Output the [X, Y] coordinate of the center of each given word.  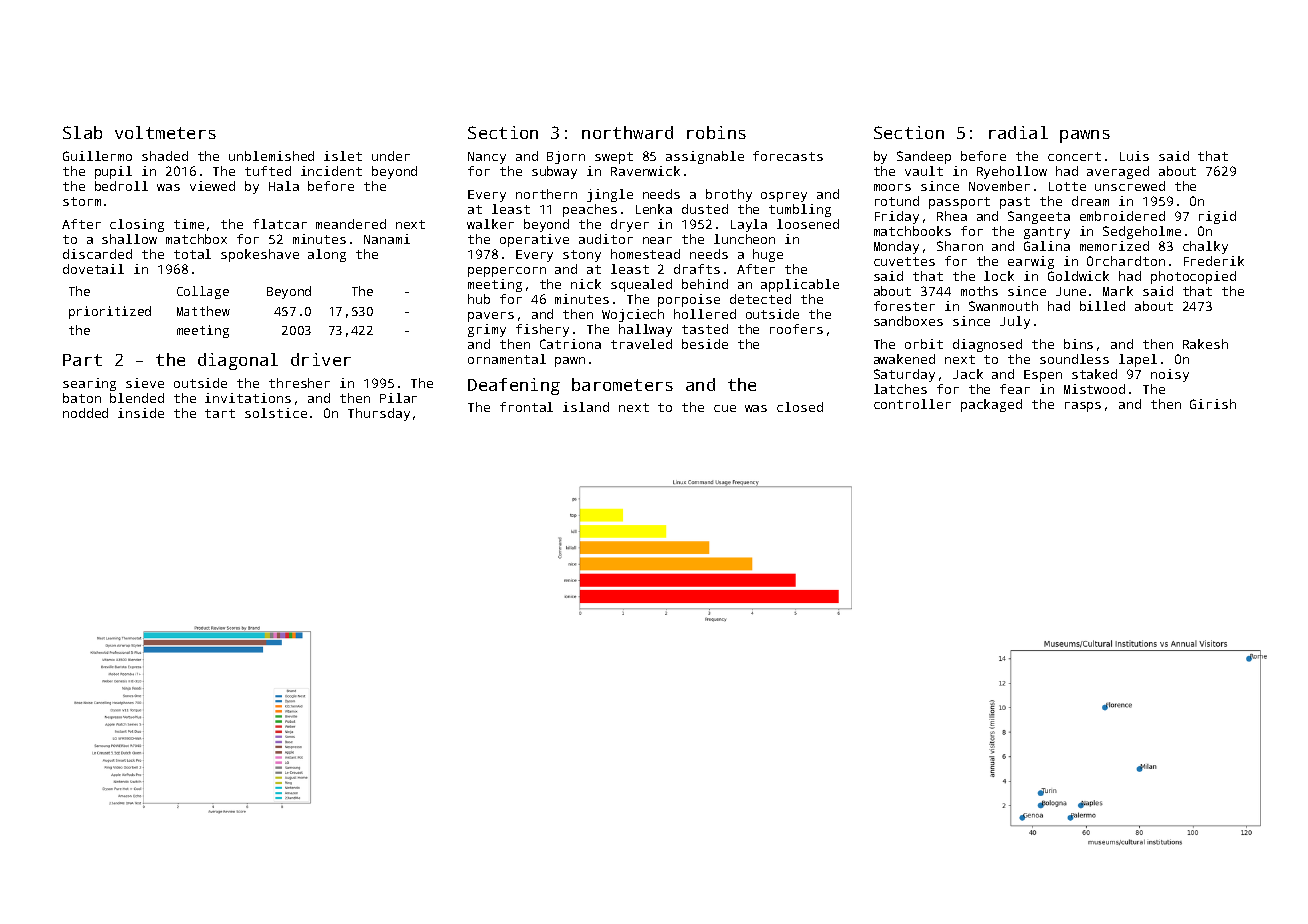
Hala [284, 186]
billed [1102, 306]
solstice [276, 413]
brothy [729, 195]
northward [627, 132]
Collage [203, 292]
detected [760, 299]
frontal [526, 407]
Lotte [1067, 186]
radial [1018, 132]
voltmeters [165, 132]
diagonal [238, 361]
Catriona [570, 344]
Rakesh [1205, 344]
